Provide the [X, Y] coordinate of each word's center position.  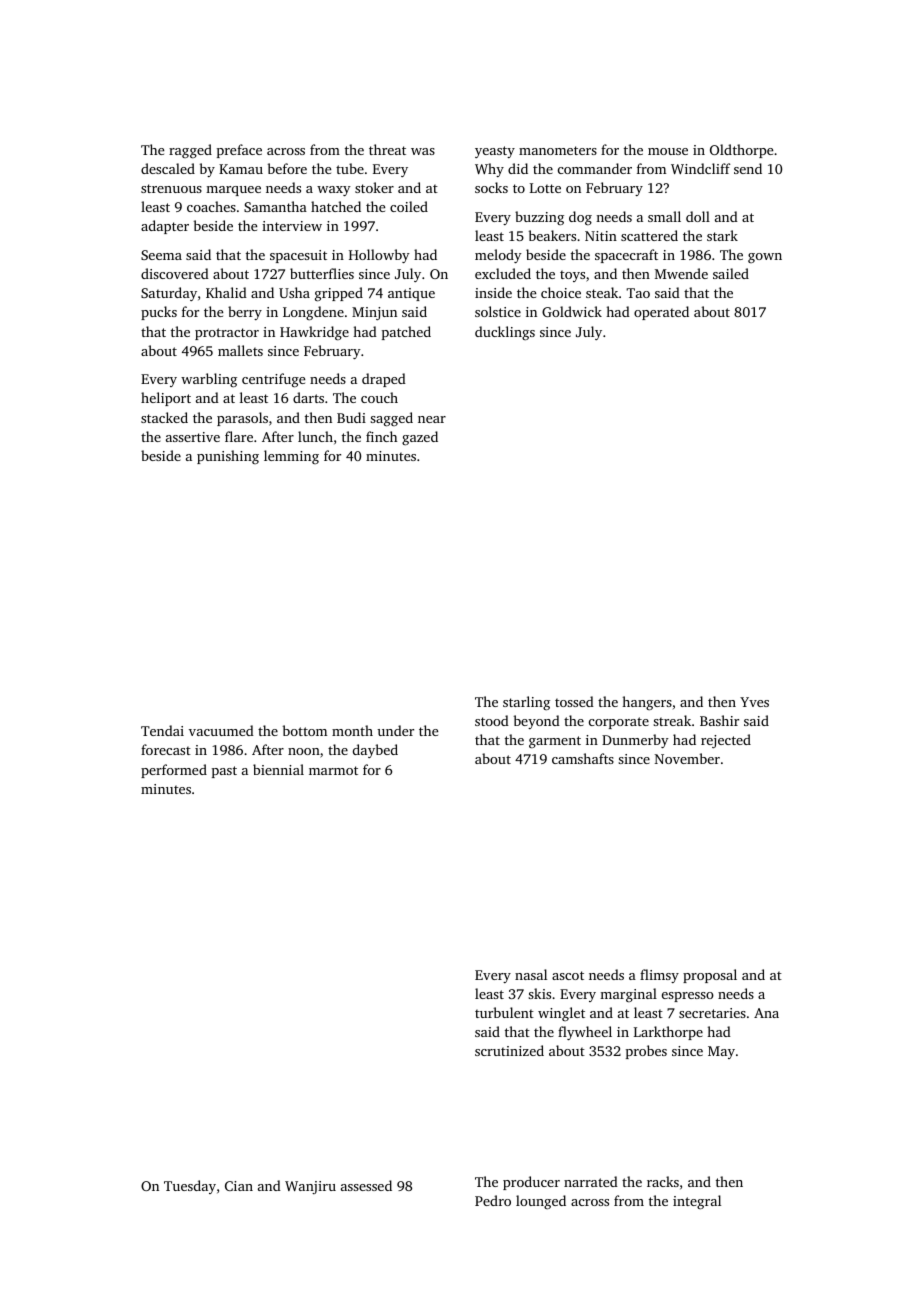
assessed [366, 1185]
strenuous [171, 188]
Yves [754, 702]
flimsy [659, 976]
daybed [375, 751]
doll [698, 216]
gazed [420, 438]
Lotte [545, 188]
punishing [228, 457]
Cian [239, 1186]
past [224, 772]
